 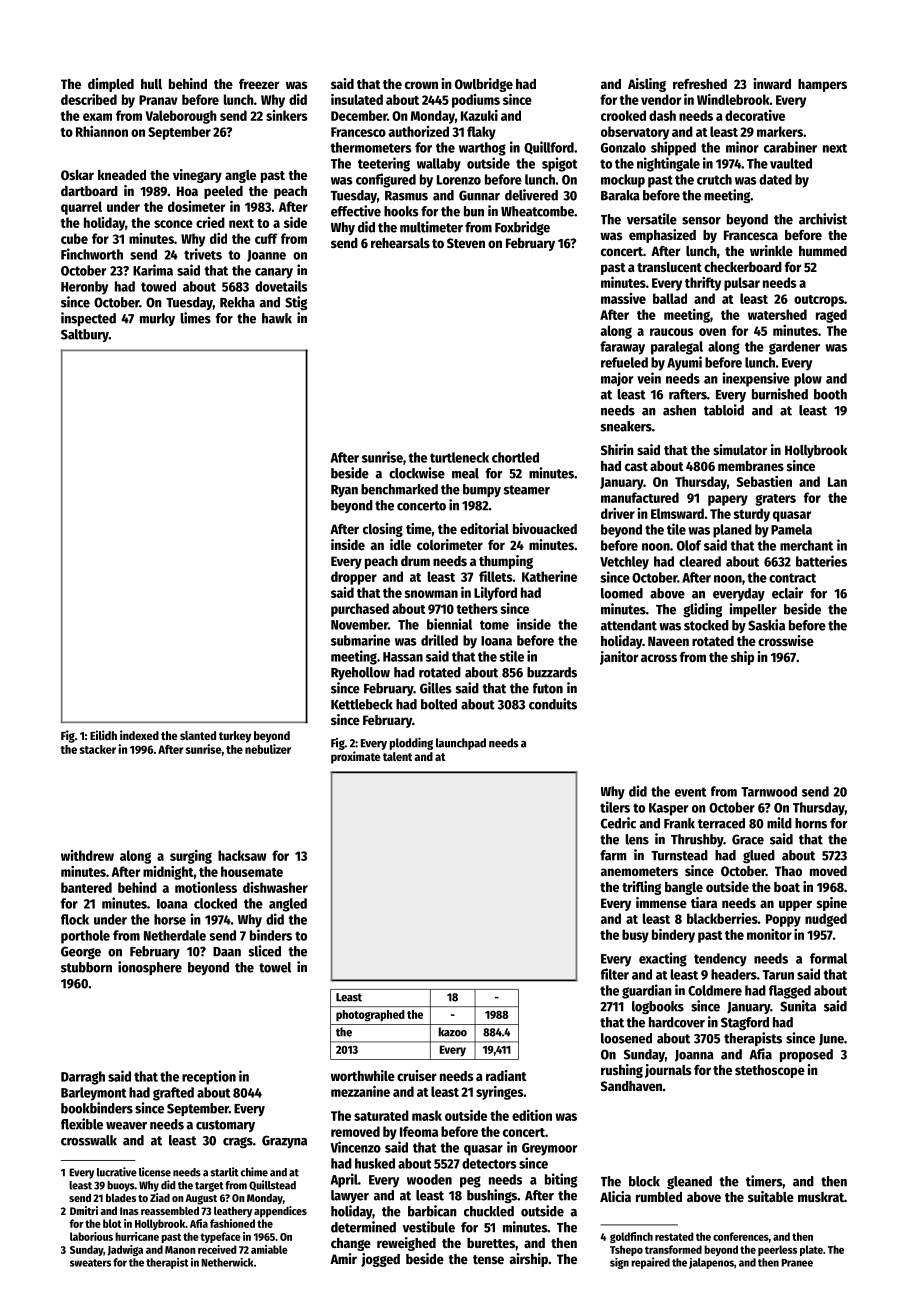 I want to click on launchpad, so click(x=461, y=744).
